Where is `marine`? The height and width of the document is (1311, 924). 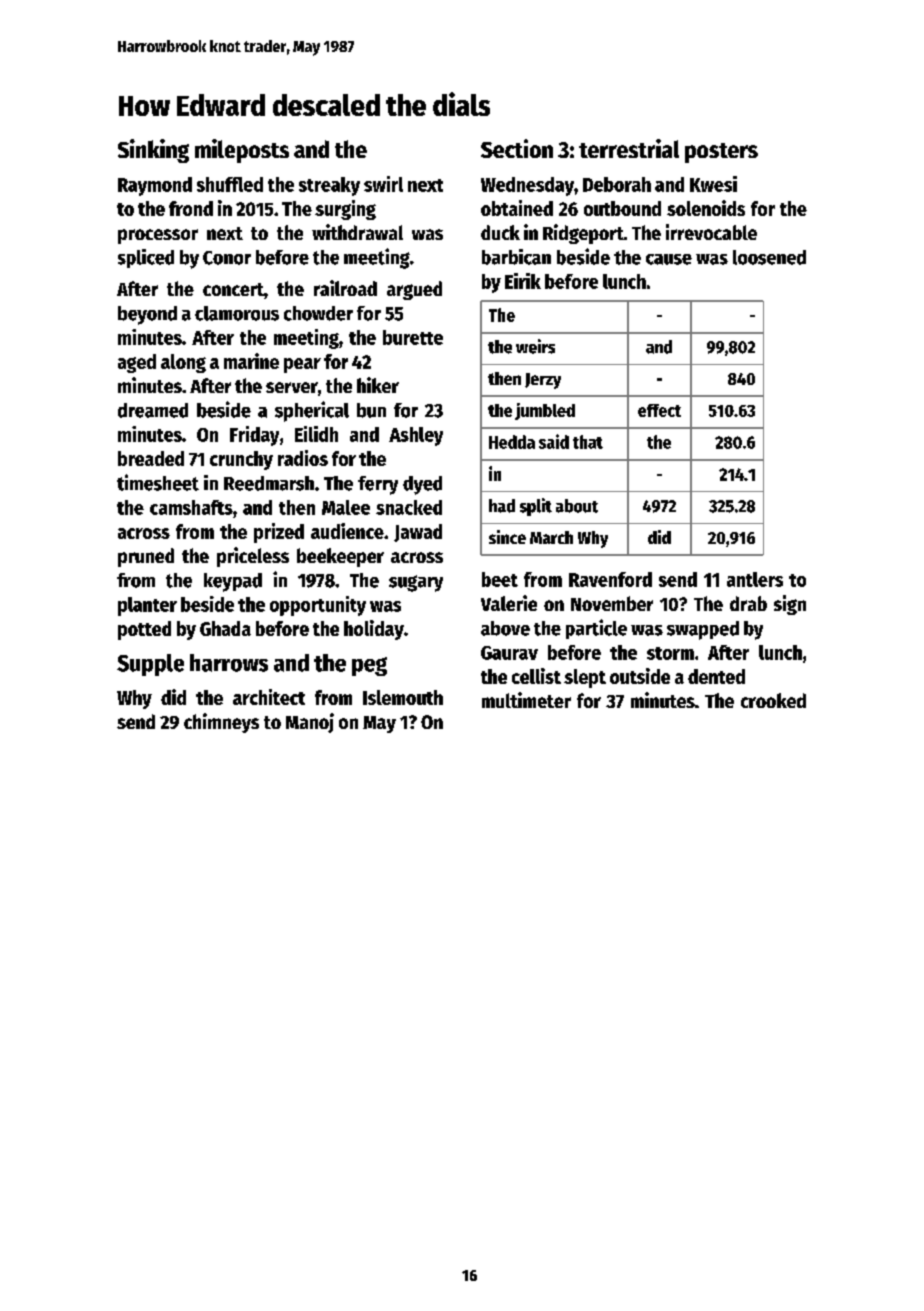
marine is located at coordinates (251, 361).
